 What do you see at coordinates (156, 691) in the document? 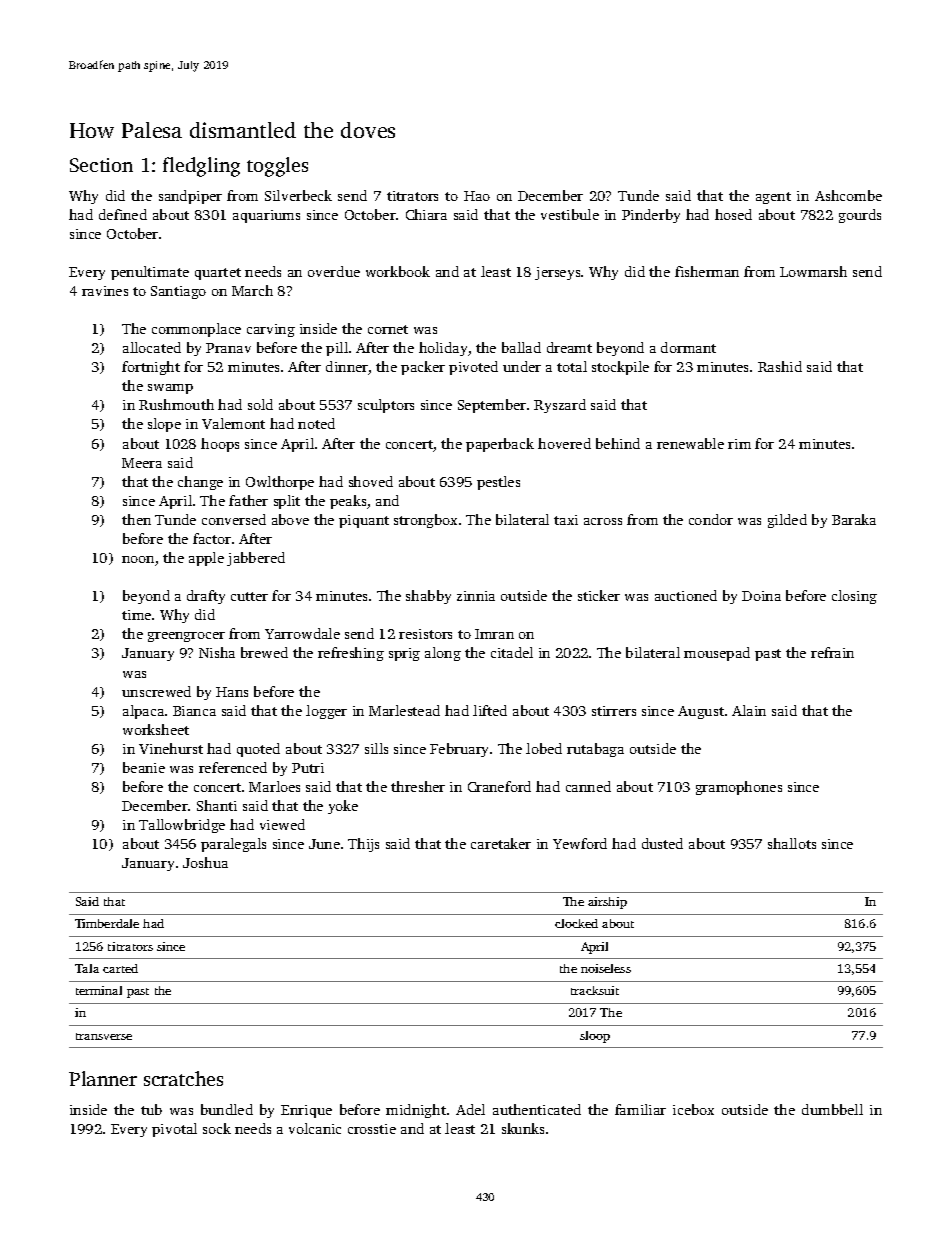
I see `unscrewed` at bounding box center [156, 691].
